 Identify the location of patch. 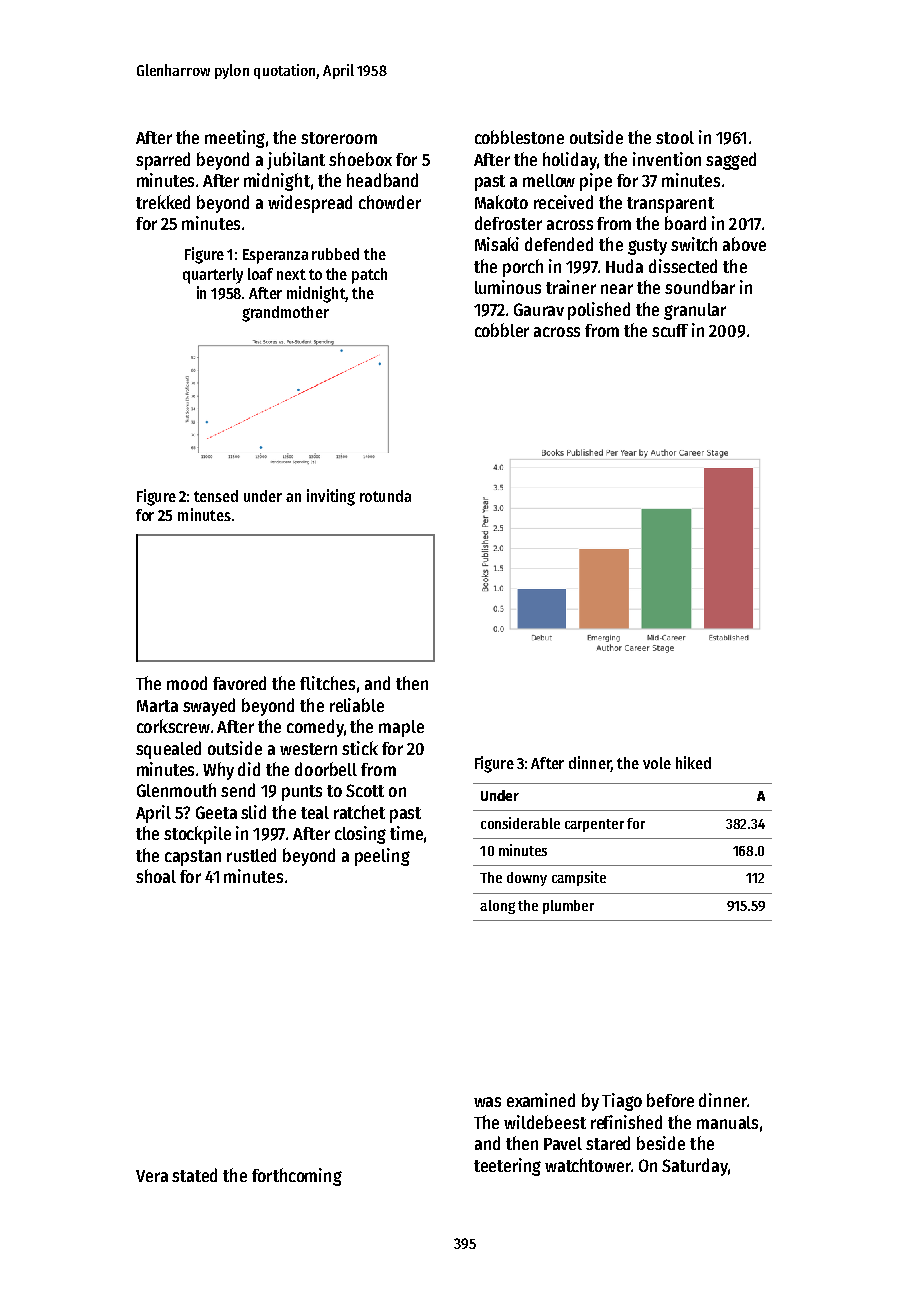
(369, 276).
